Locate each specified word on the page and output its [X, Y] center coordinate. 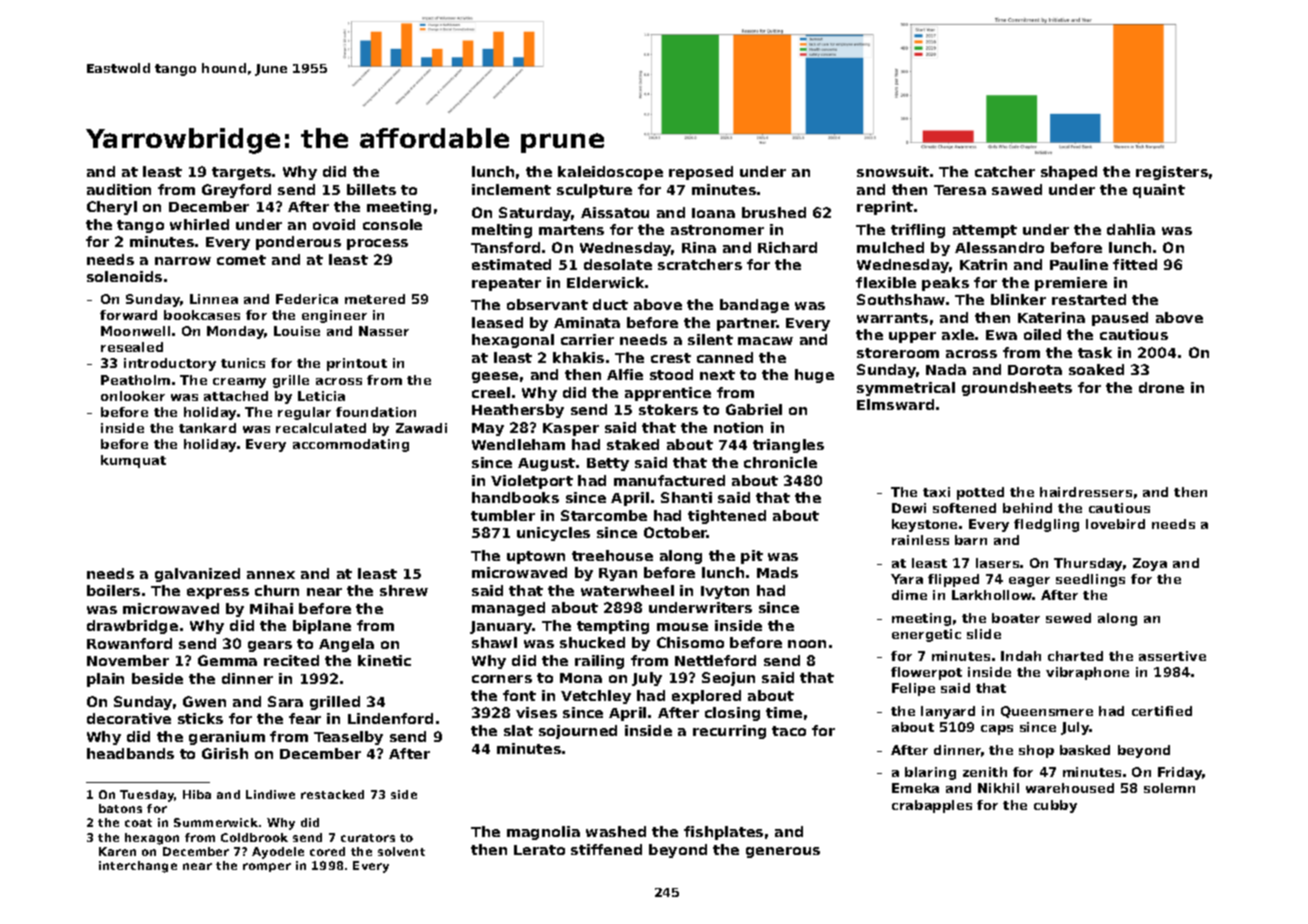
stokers [668, 409]
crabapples [932, 806]
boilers [113, 590]
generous [783, 852]
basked [1085, 750]
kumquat [133, 461]
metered [375, 299]
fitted [1135, 264]
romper [267, 867]
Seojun [728, 679]
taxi [936, 492]
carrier [587, 339]
